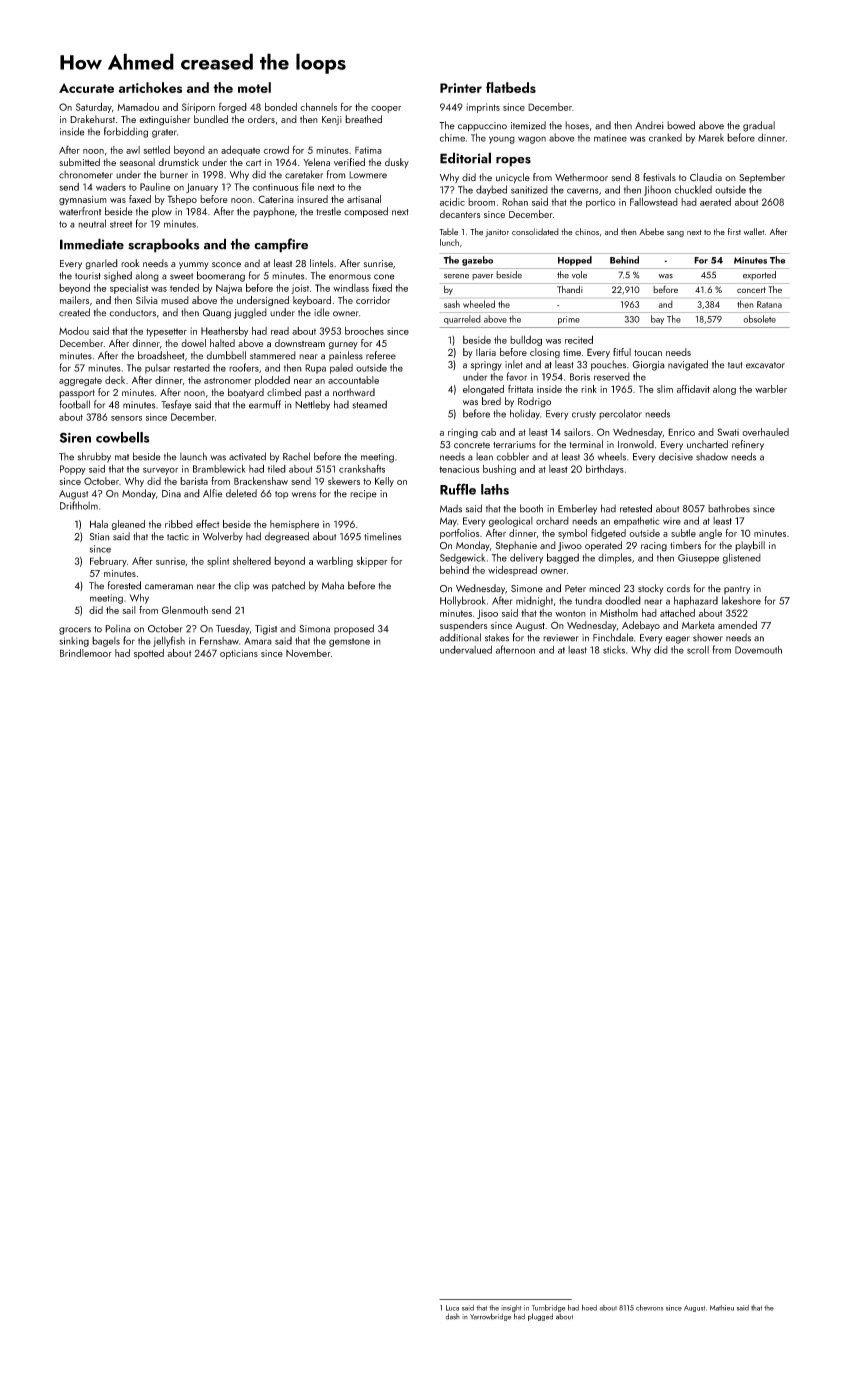 Image resolution: width=849 pixels, height=1400 pixels. I want to click on additional, so click(460, 637).
